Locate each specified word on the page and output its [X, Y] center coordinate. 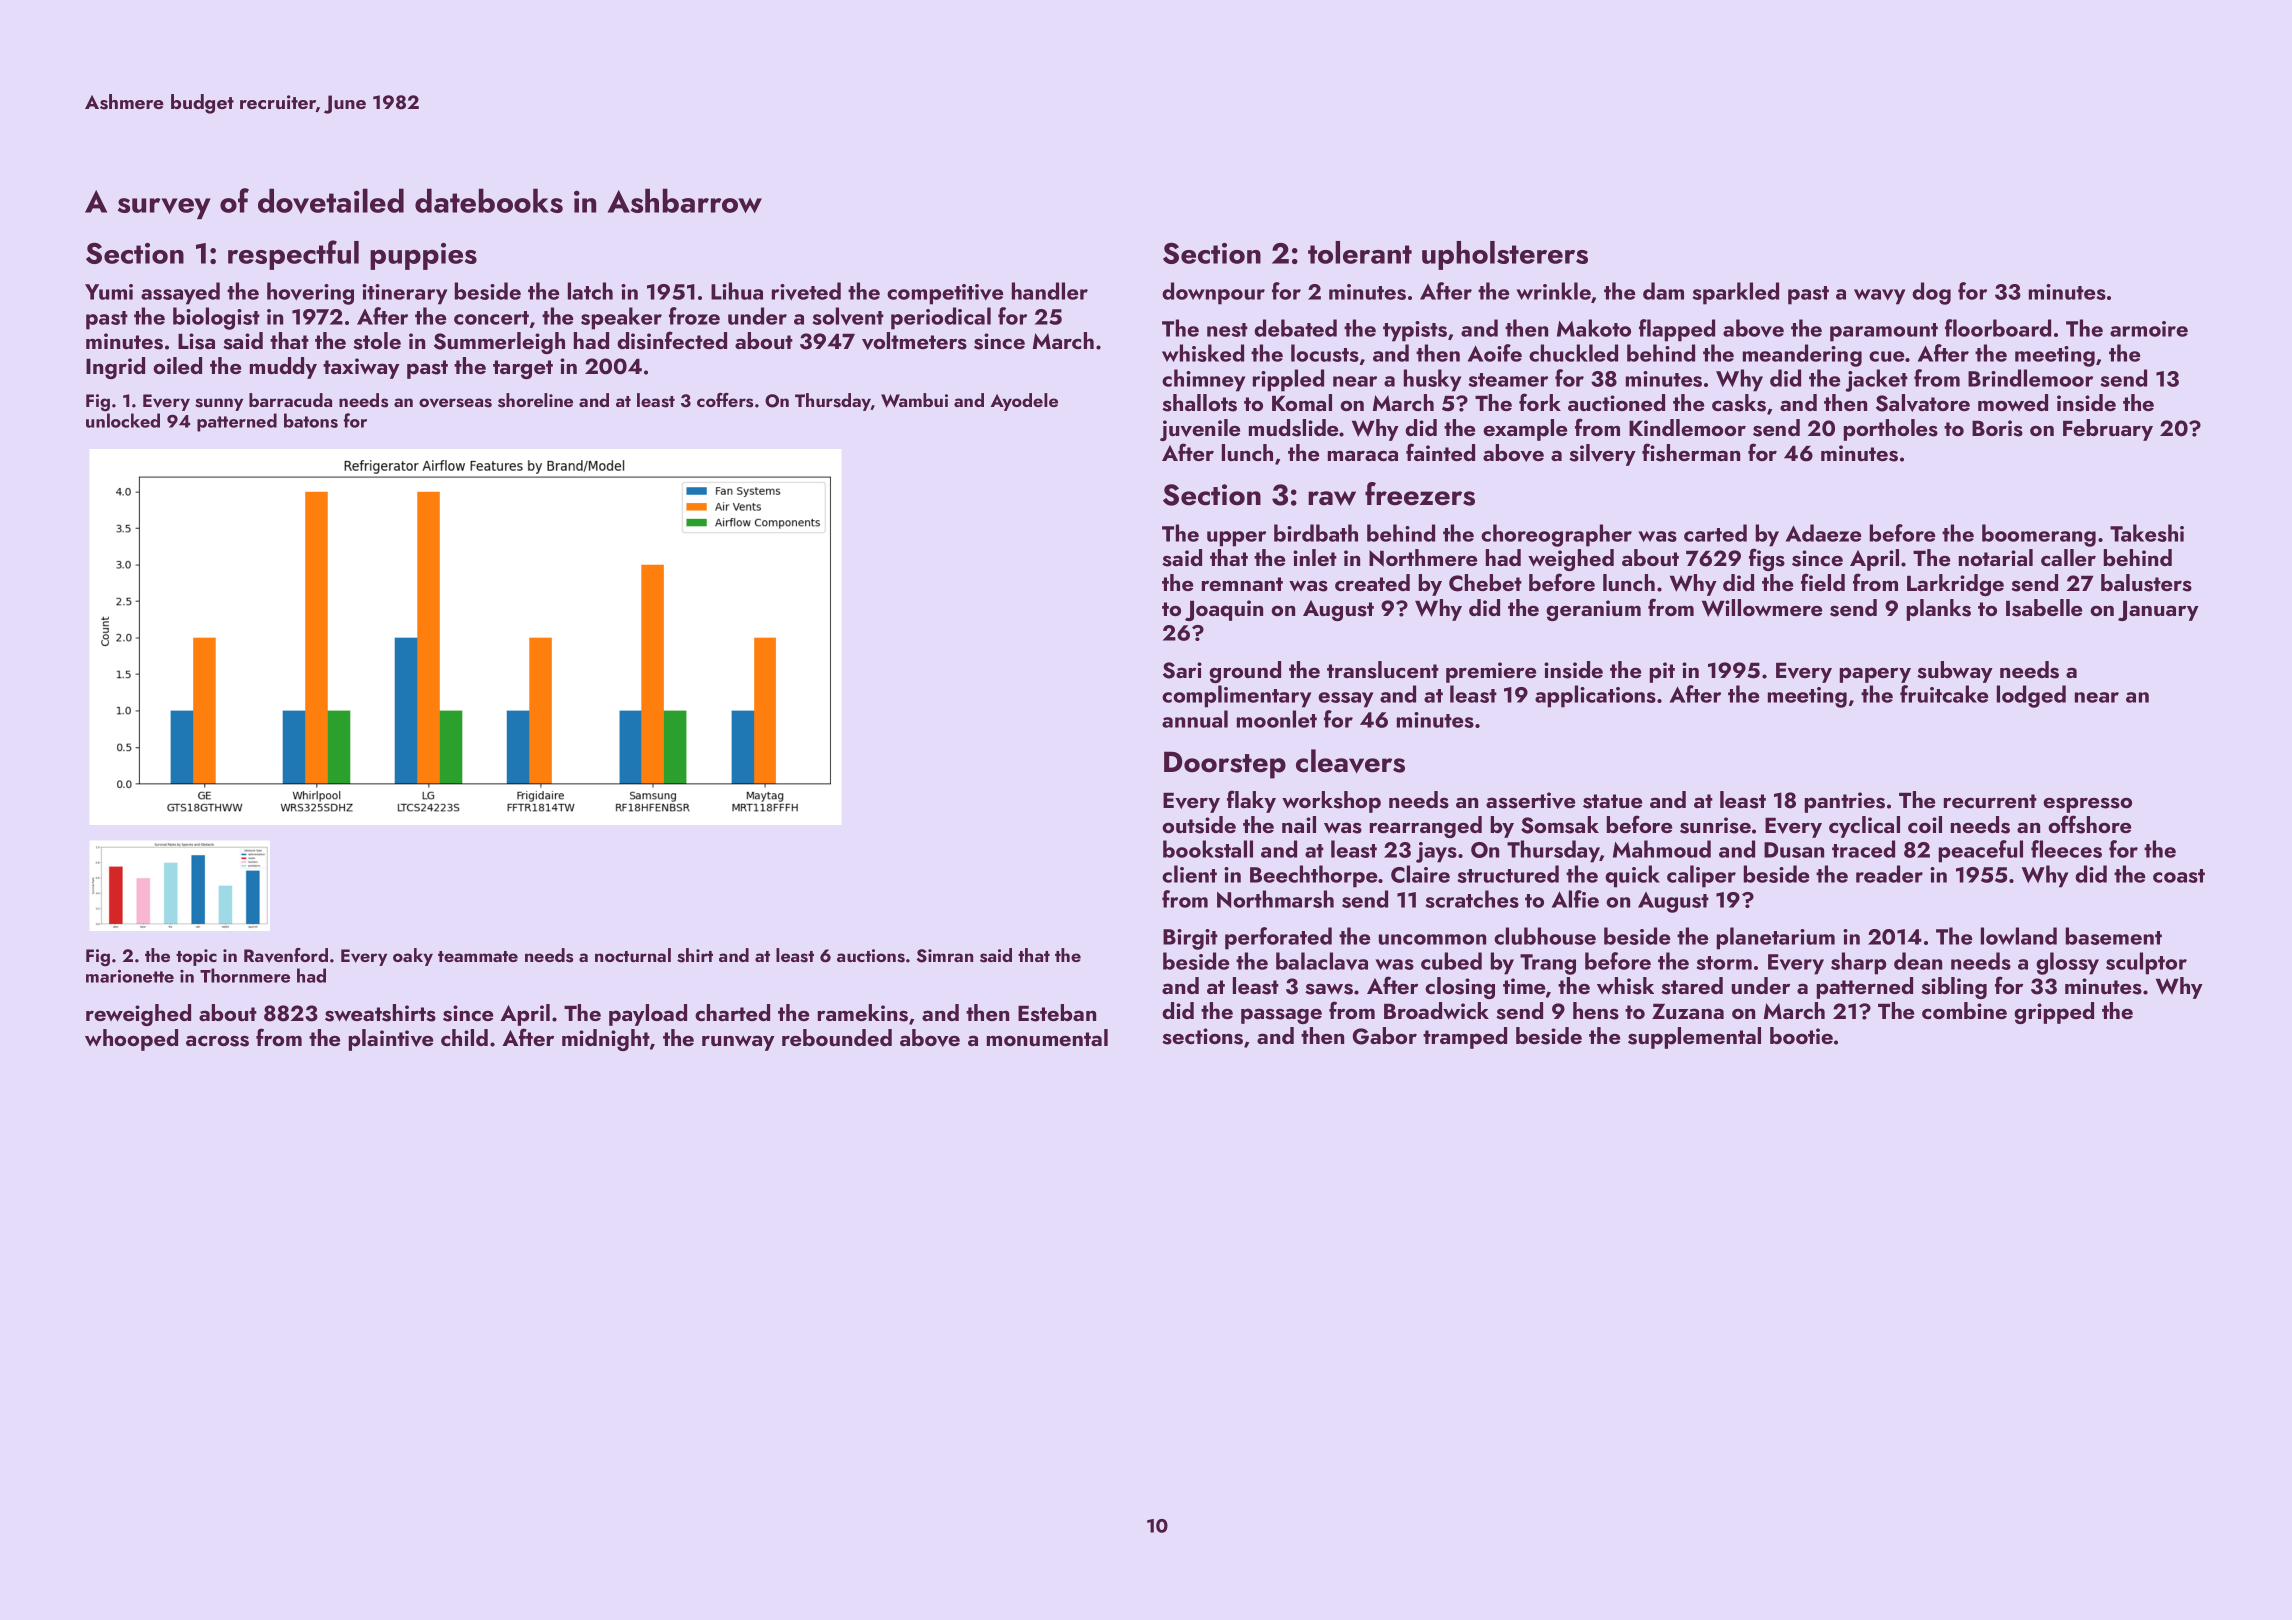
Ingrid [115, 368]
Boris [1997, 428]
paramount [1884, 332]
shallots [1199, 403]
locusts [1325, 353]
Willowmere [1762, 608]
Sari [1182, 670]
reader [1889, 874]
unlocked [123, 420]
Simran [945, 956]
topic [196, 957]
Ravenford [286, 955]
